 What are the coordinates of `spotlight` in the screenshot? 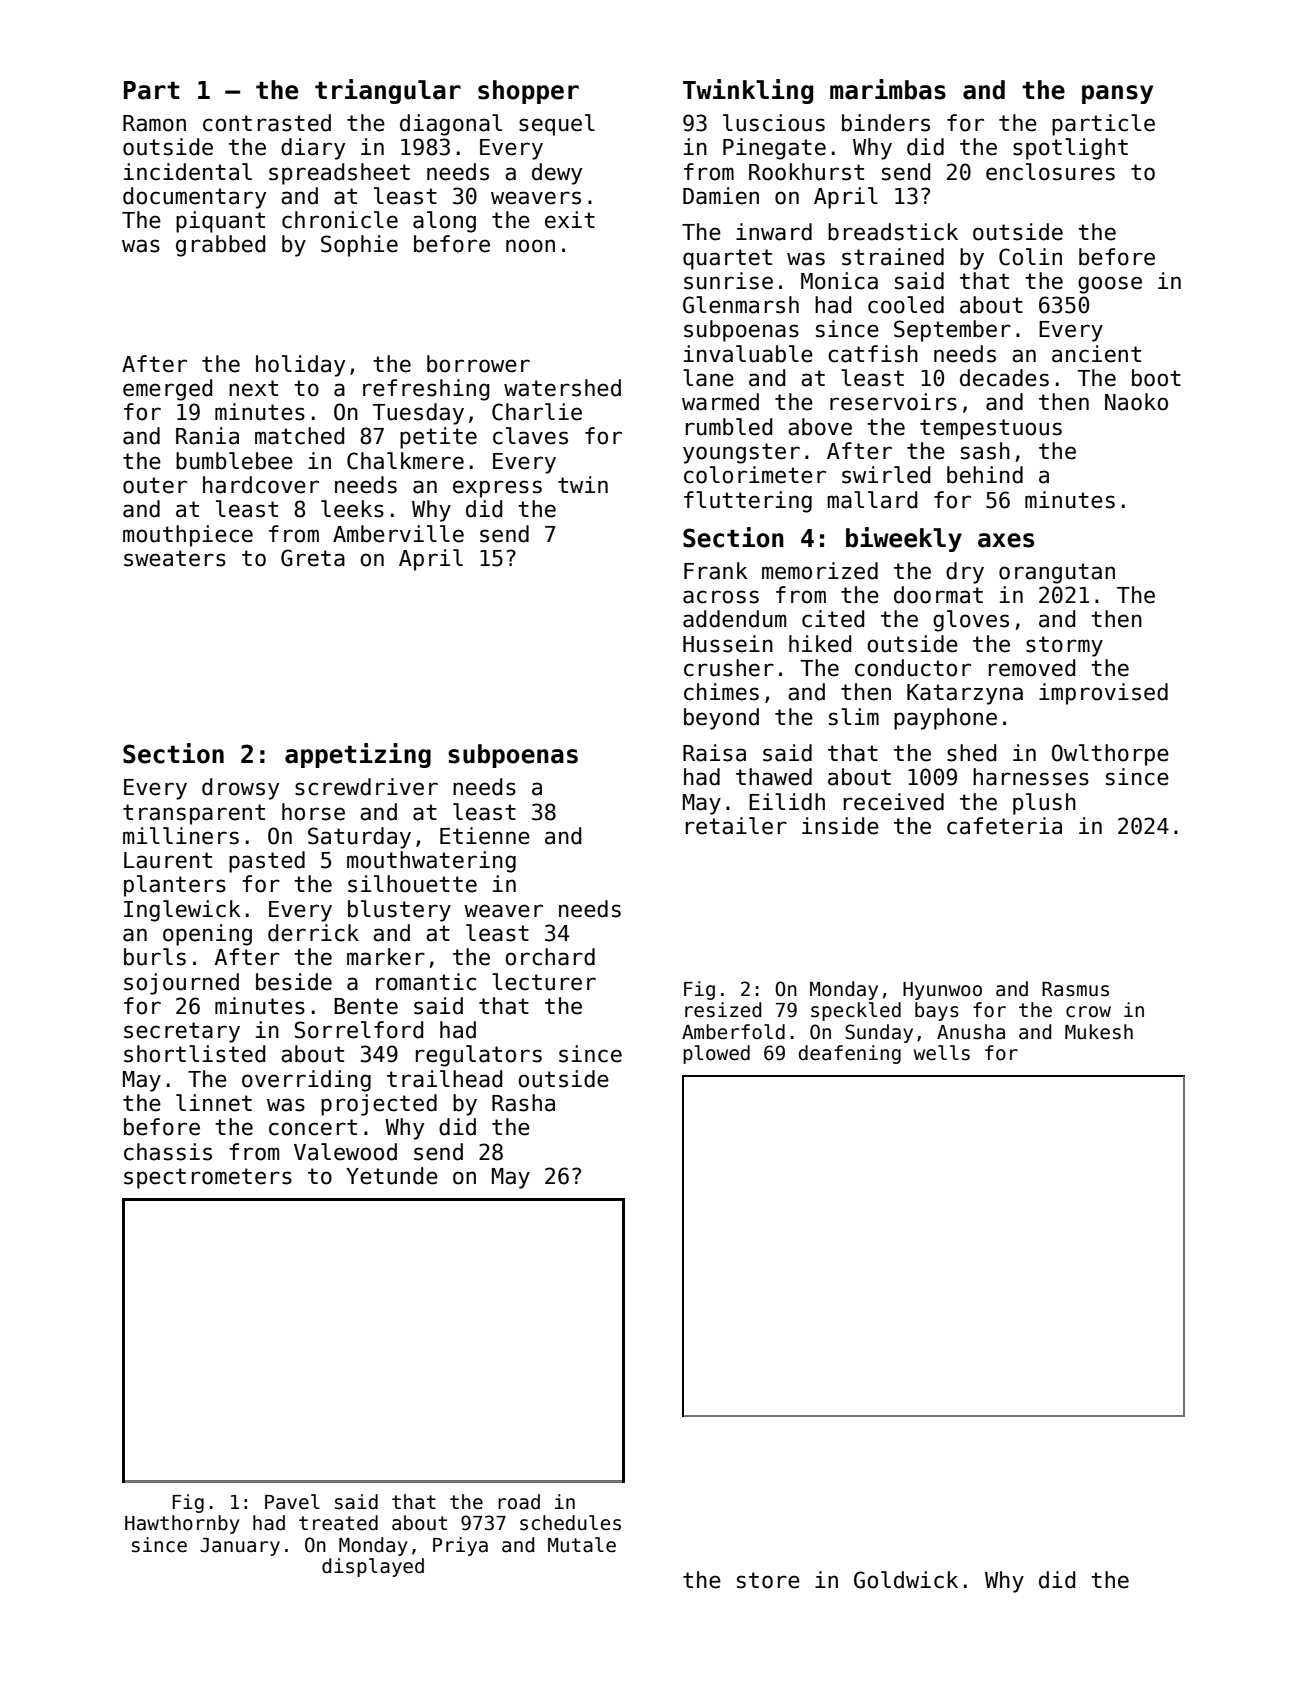 It's located at (1070, 149).
